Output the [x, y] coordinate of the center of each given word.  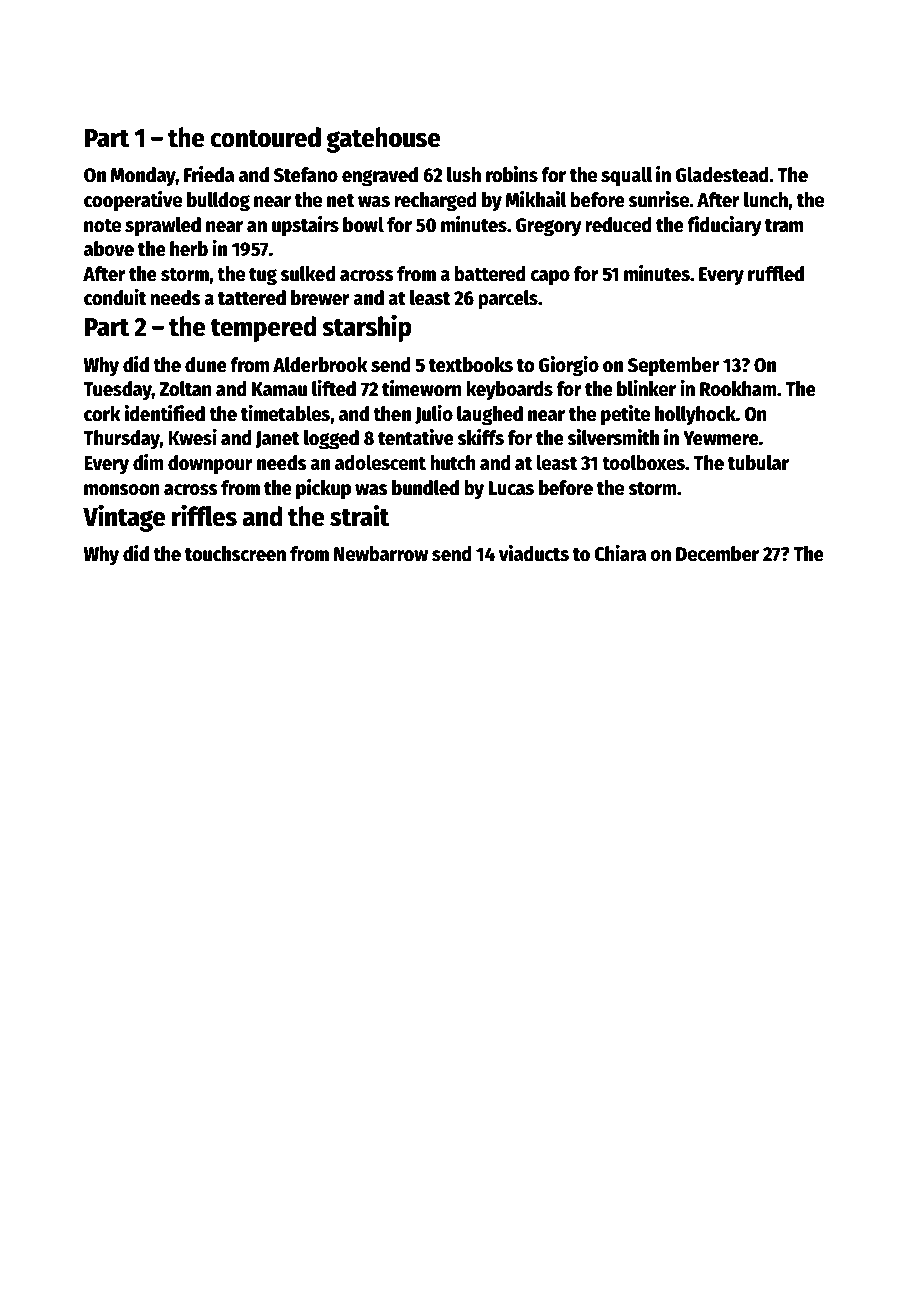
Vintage [124, 518]
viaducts [534, 553]
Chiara [620, 553]
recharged [435, 202]
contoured [265, 137]
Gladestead [722, 175]
